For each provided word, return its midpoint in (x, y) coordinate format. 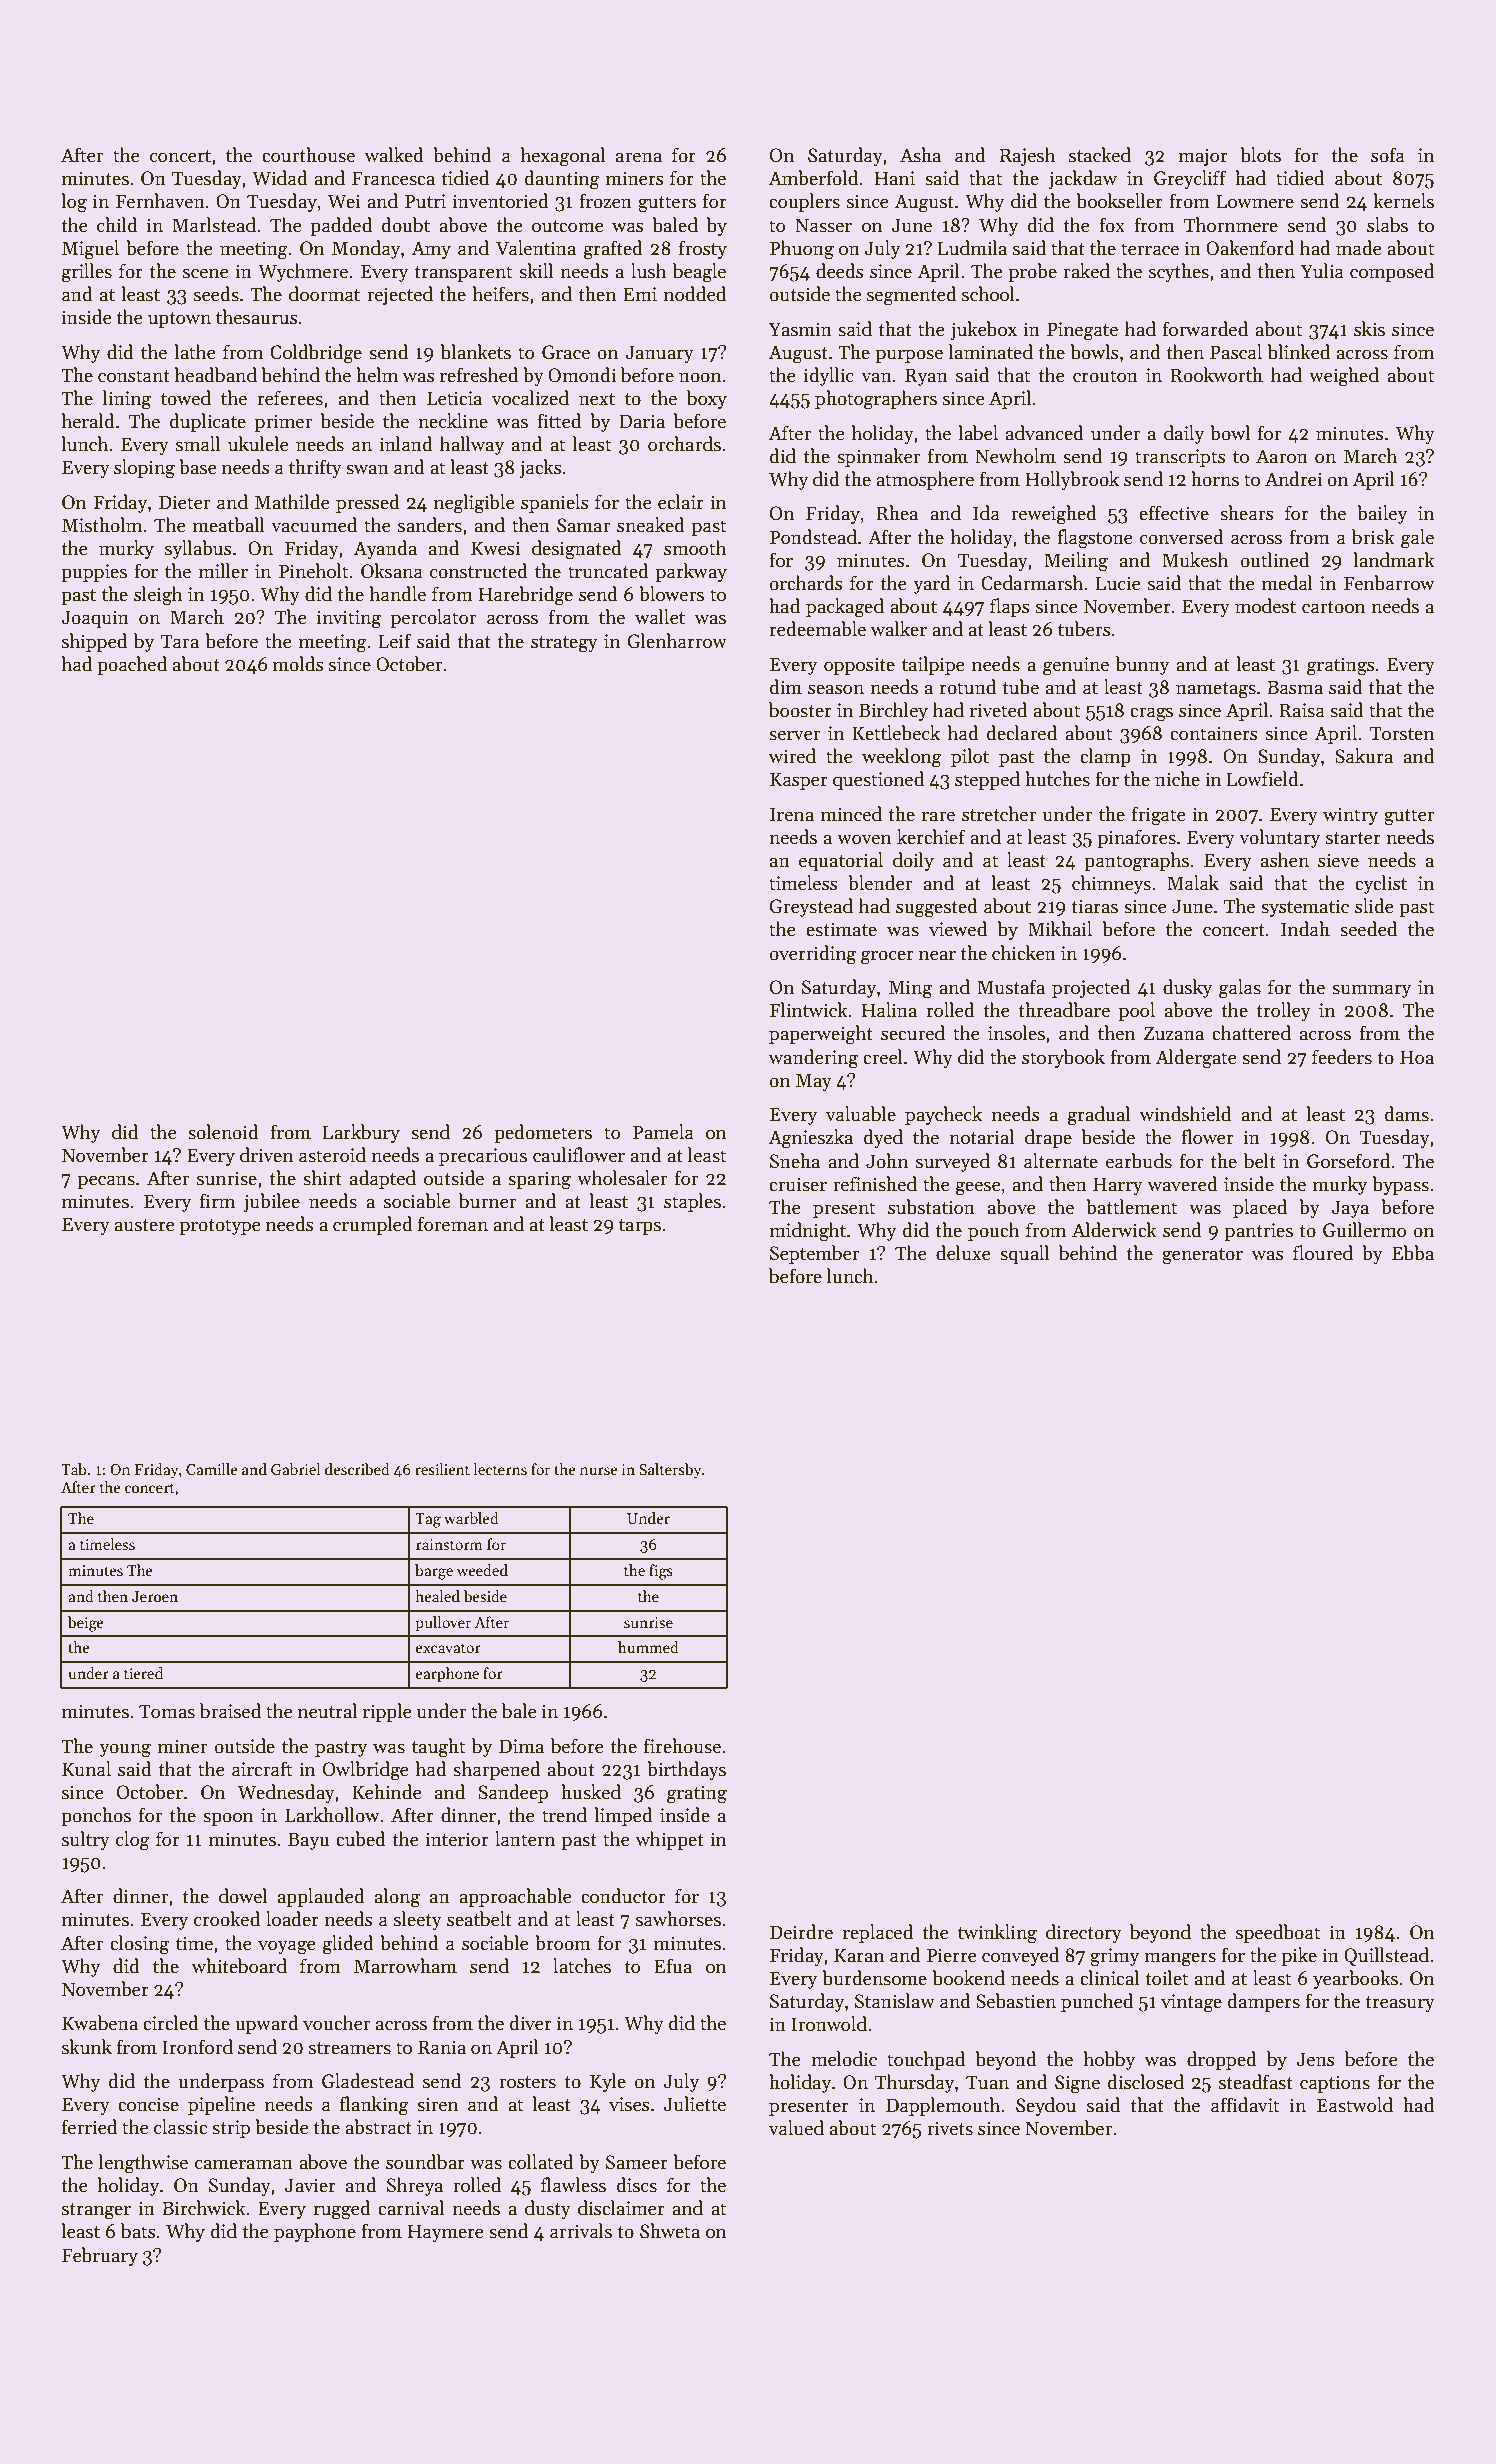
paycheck (943, 1115)
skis (1369, 329)
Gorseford (1348, 1161)
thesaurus (257, 317)
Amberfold (813, 178)
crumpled (373, 1225)
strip (231, 2129)
